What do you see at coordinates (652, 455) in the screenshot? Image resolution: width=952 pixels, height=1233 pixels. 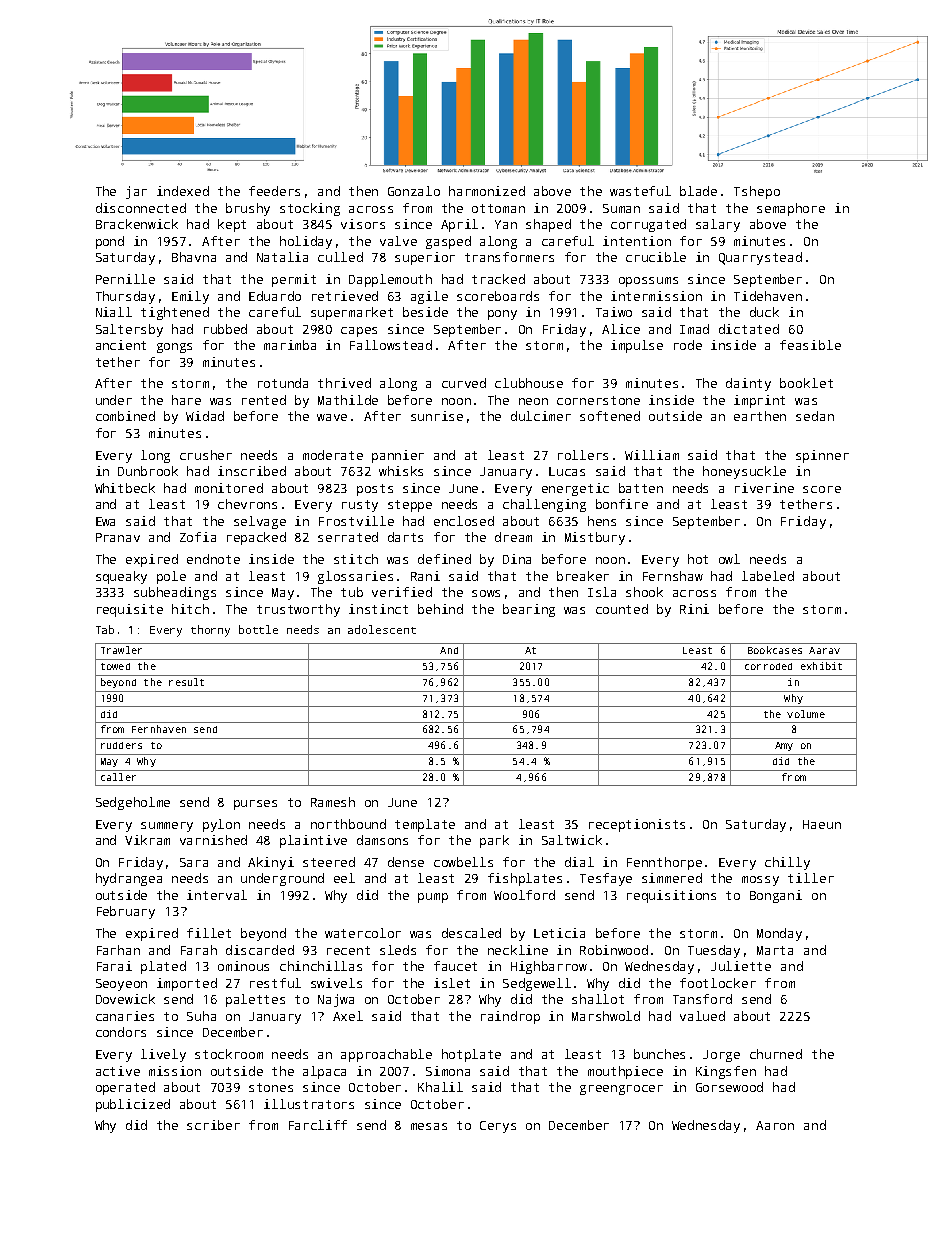 I see `William` at bounding box center [652, 455].
